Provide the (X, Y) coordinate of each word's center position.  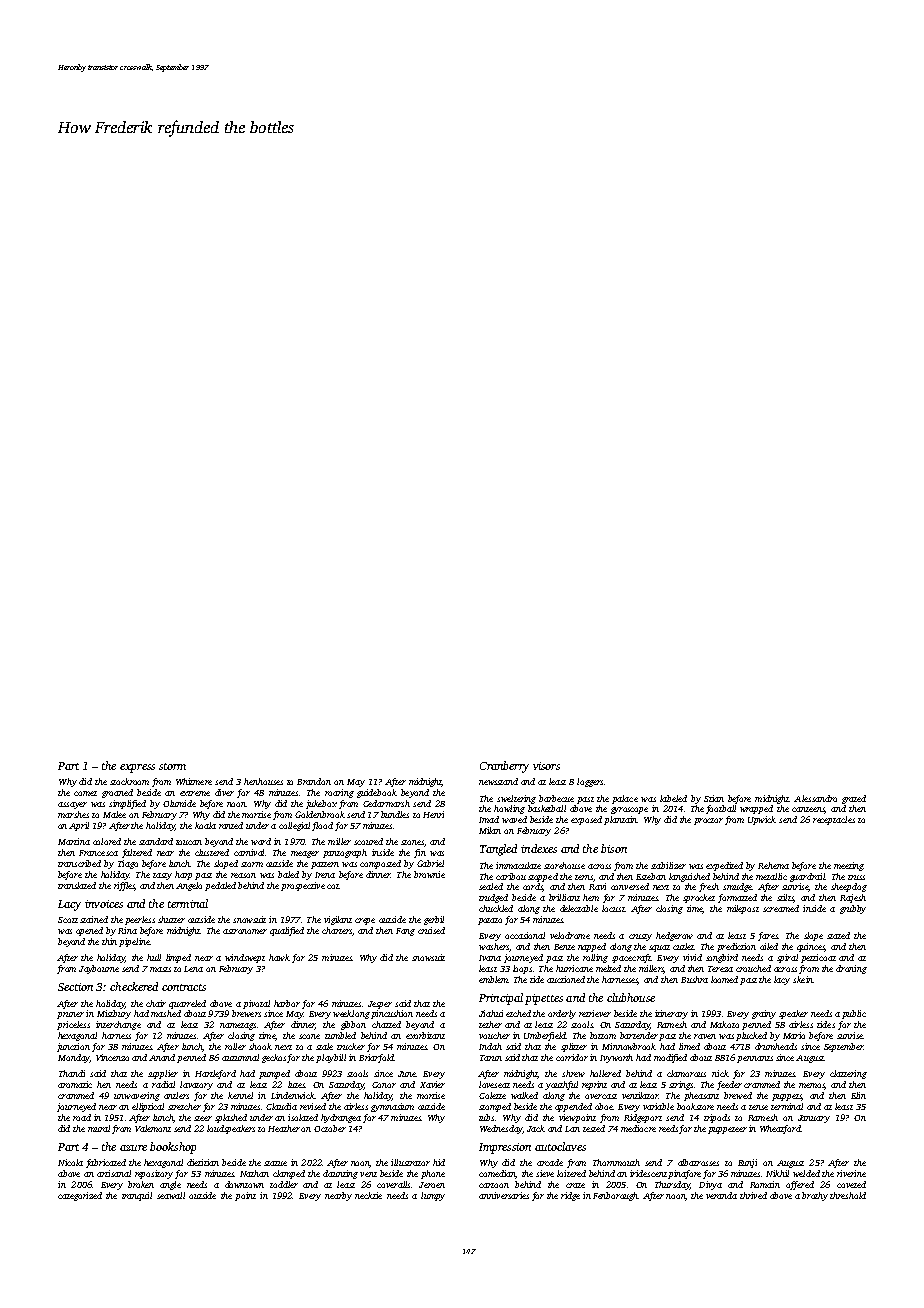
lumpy (433, 1196)
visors (546, 766)
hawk (279, 957)
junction (73, 1047)
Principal (501, 999)
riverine (851, 1173)
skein (803, 979)
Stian (714, 798)
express (137, 768)
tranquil (137, 1196)
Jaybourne (99, 969)
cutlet (684, 946)
